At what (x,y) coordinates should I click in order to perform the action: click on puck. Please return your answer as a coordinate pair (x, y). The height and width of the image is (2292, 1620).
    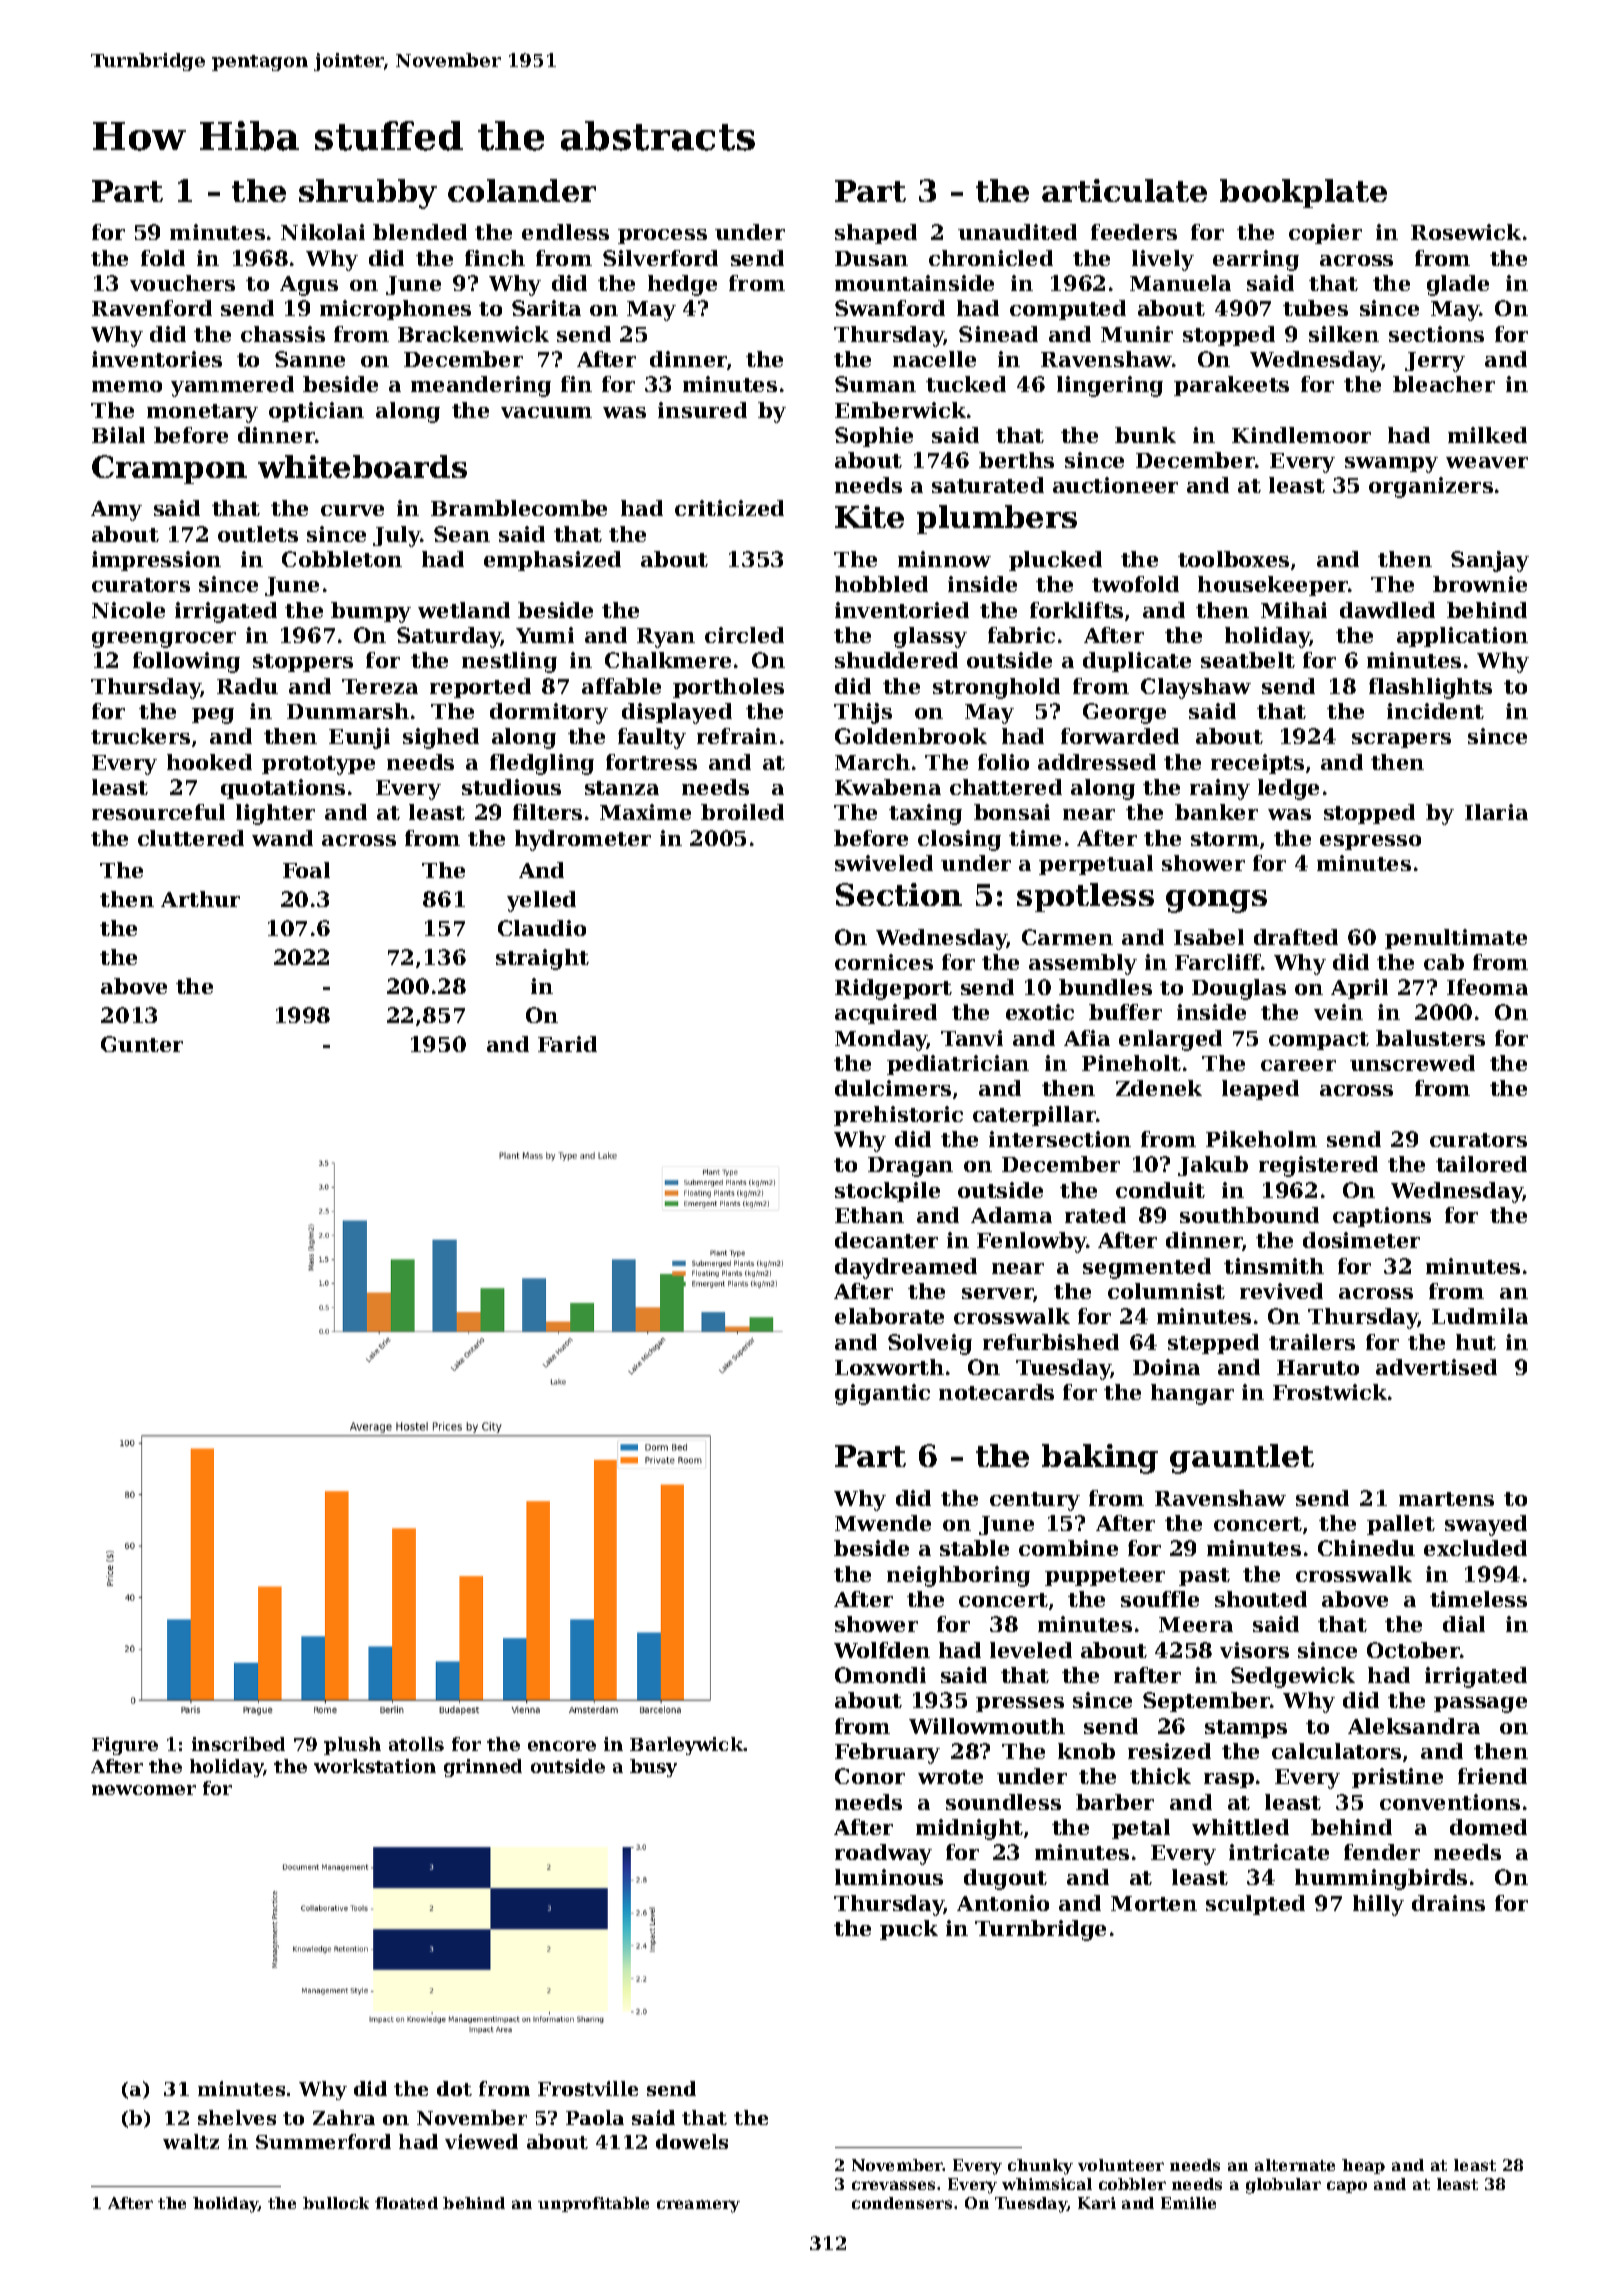
    Looking at the image, I should click on (909, 1930).
